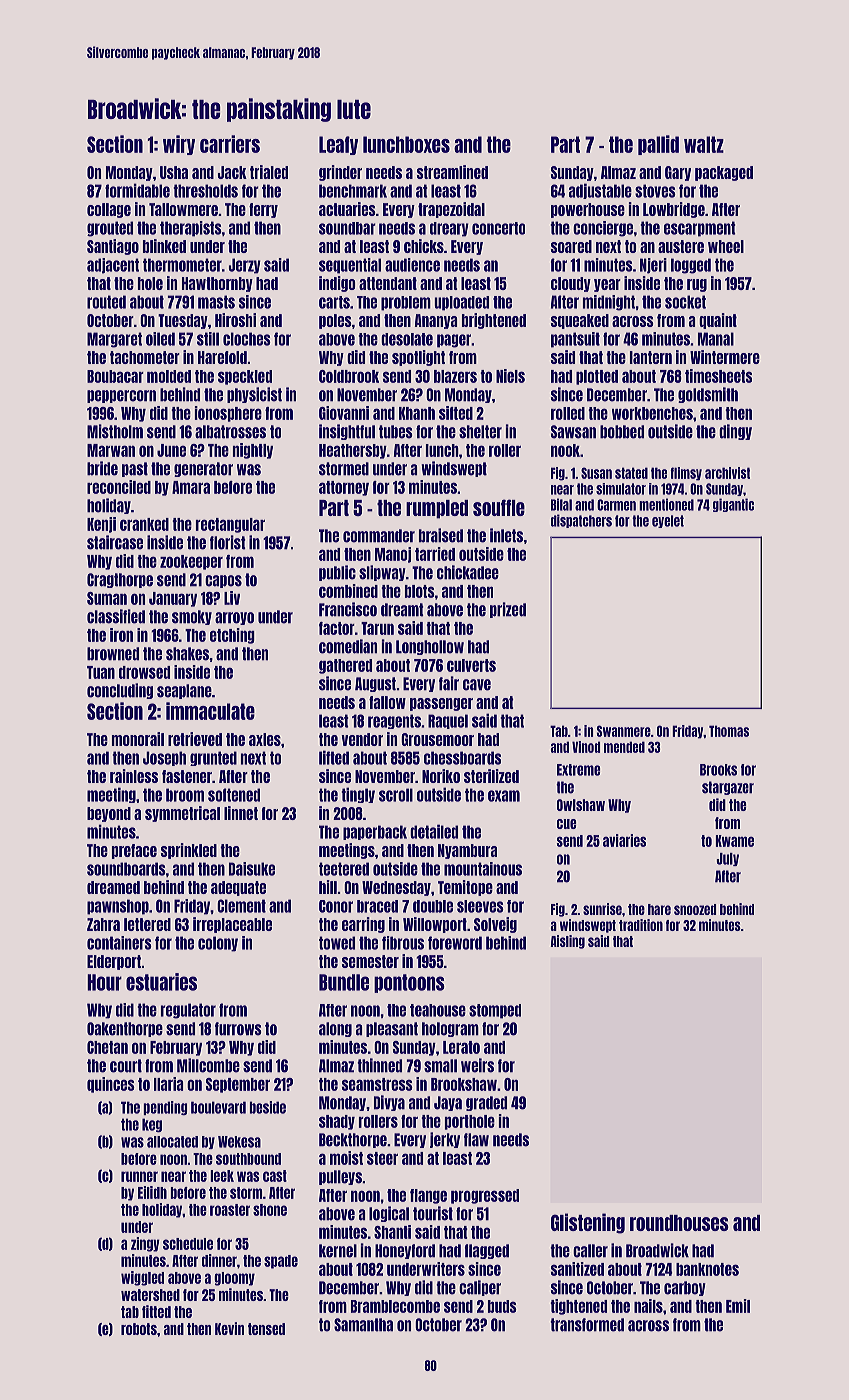 This document has width=849, height=1400. Describe the element at coordinates (362, 739) in the document. I see `vendor` at that location.
